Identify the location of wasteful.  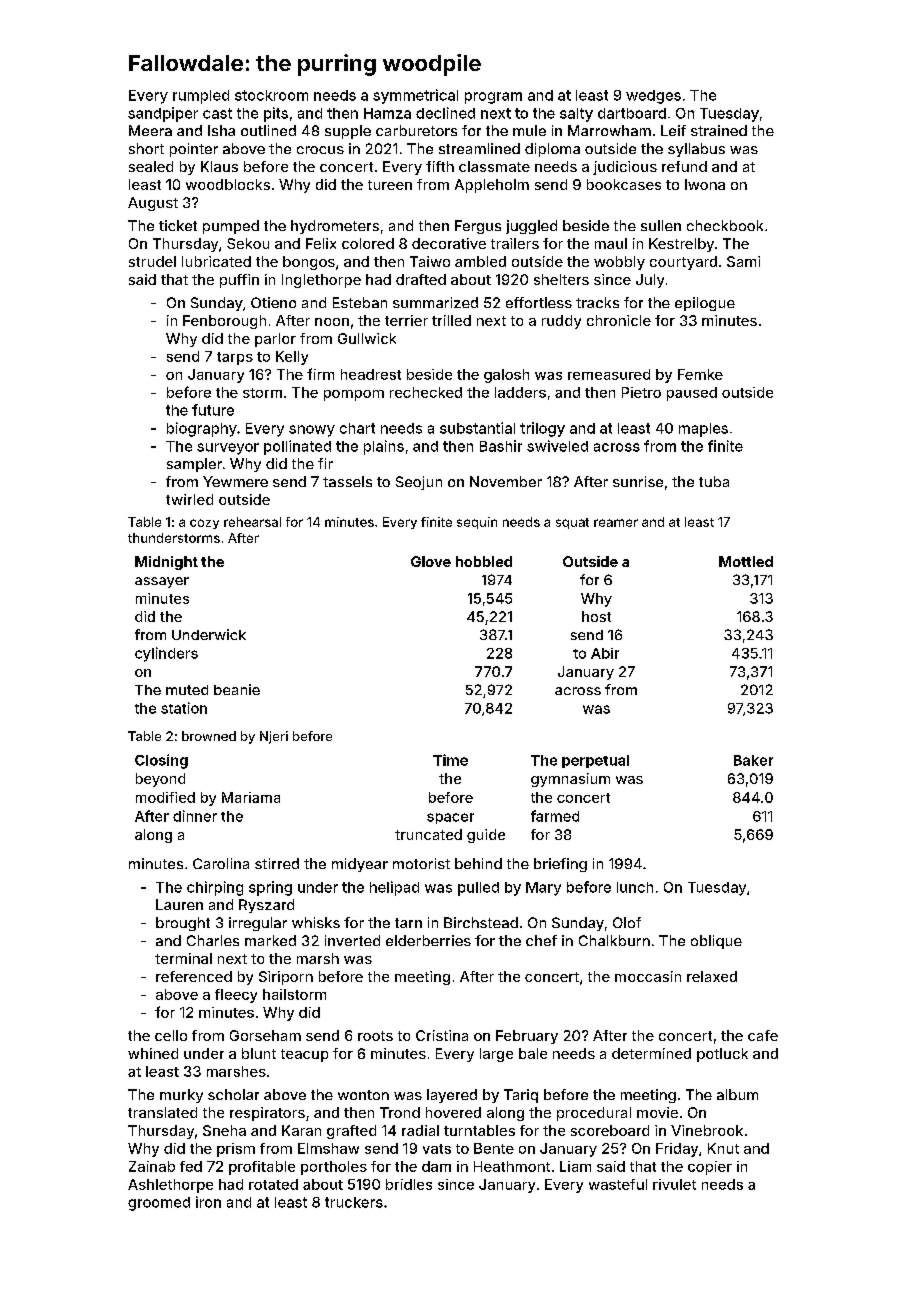
(618, 1184).
